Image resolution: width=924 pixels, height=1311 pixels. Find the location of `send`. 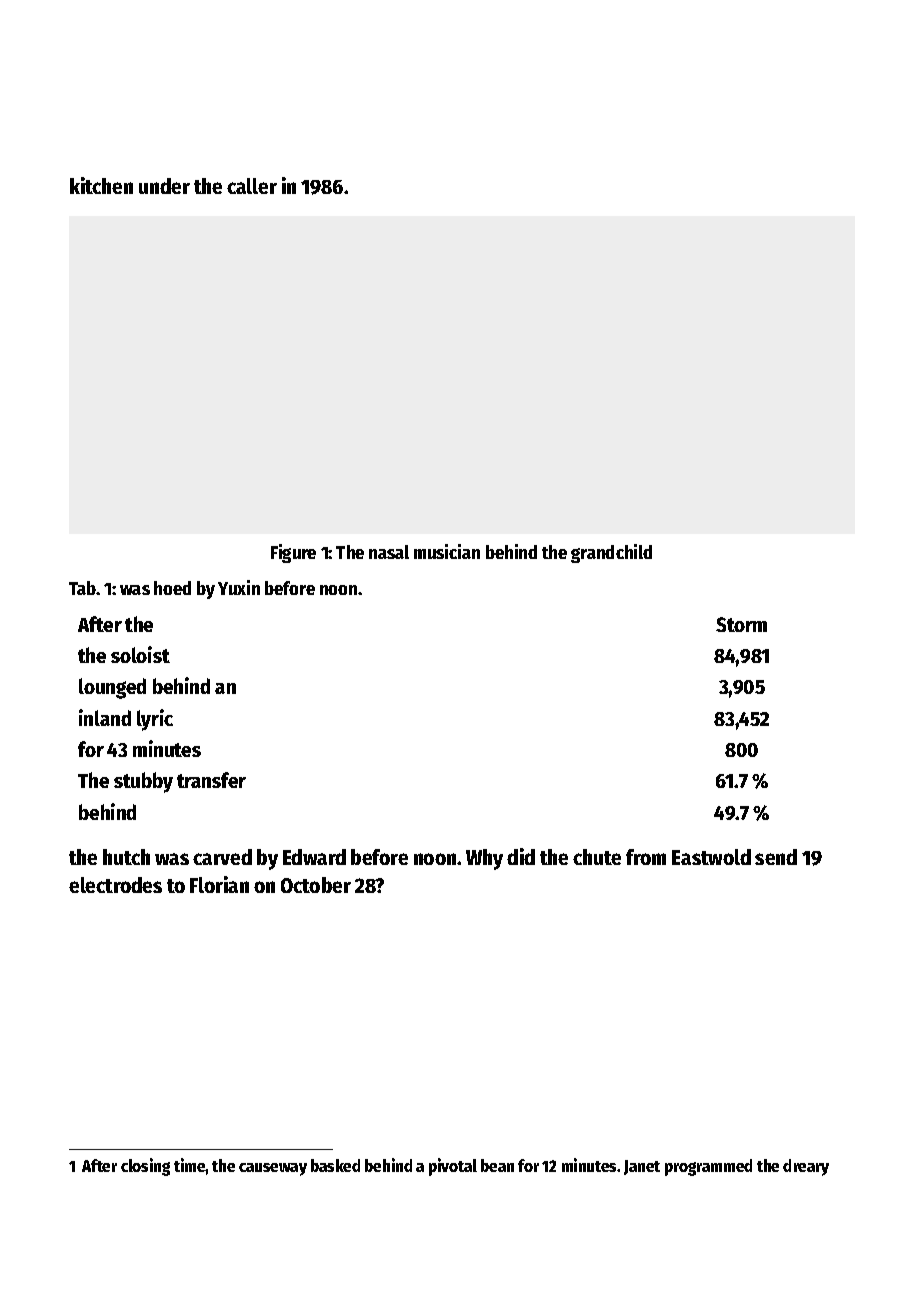

send is located at coordinates (776, 857).
